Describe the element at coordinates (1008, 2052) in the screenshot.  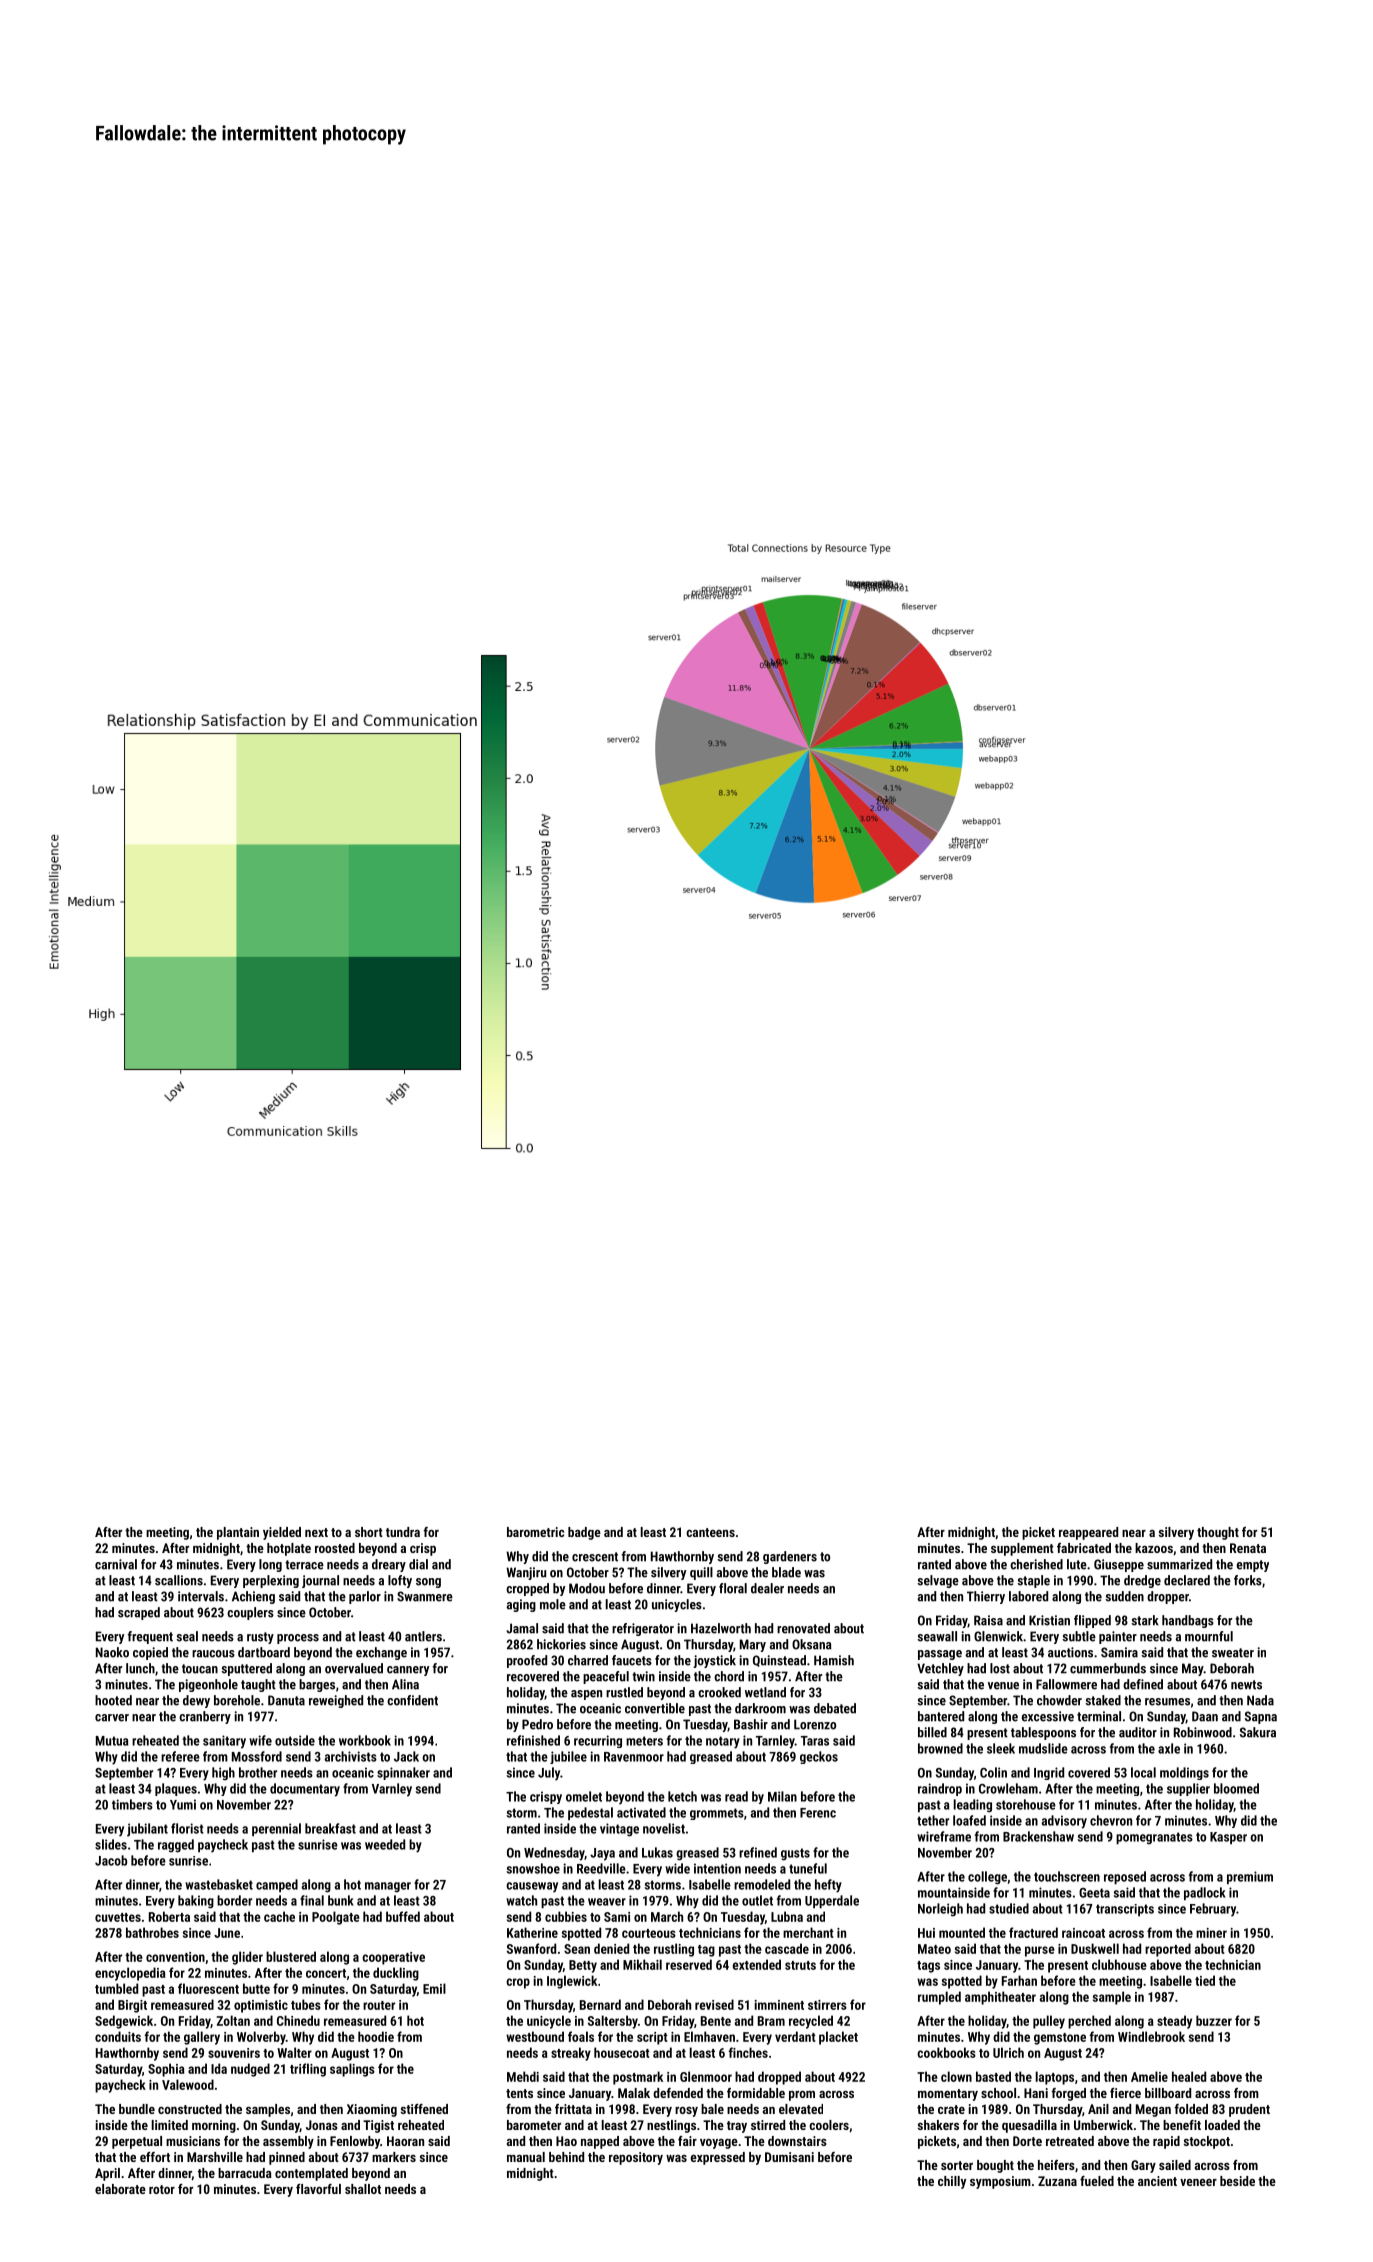
I see `Ulrich` at that location.
